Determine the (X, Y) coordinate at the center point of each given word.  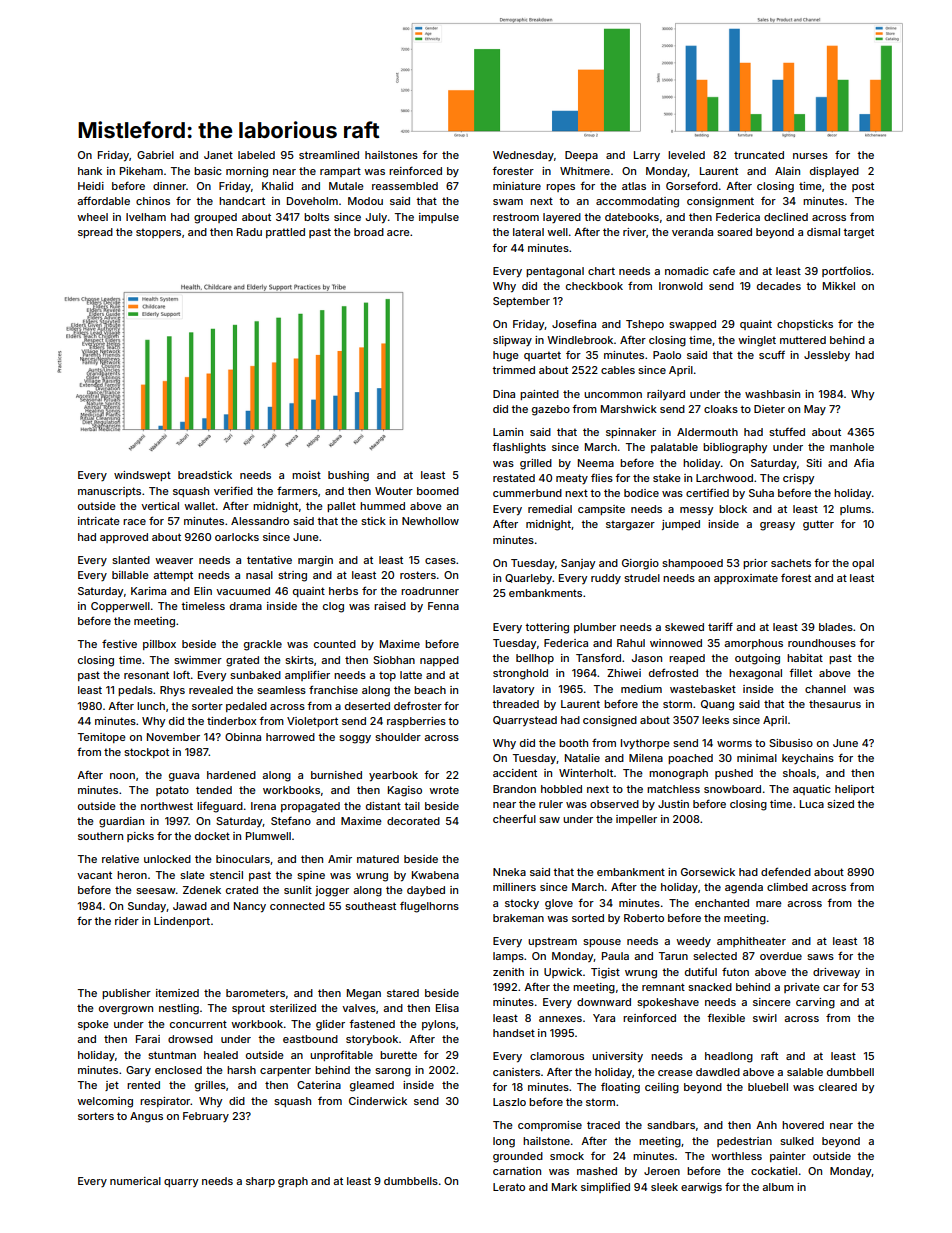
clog (333, 607)
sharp (260, 1182)
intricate (99, 521)
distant (383, 806)
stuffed (787, 432)
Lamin (508, 432)
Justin (673, 804)
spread (95, 233)
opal (863, 564)
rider (127, 921)
